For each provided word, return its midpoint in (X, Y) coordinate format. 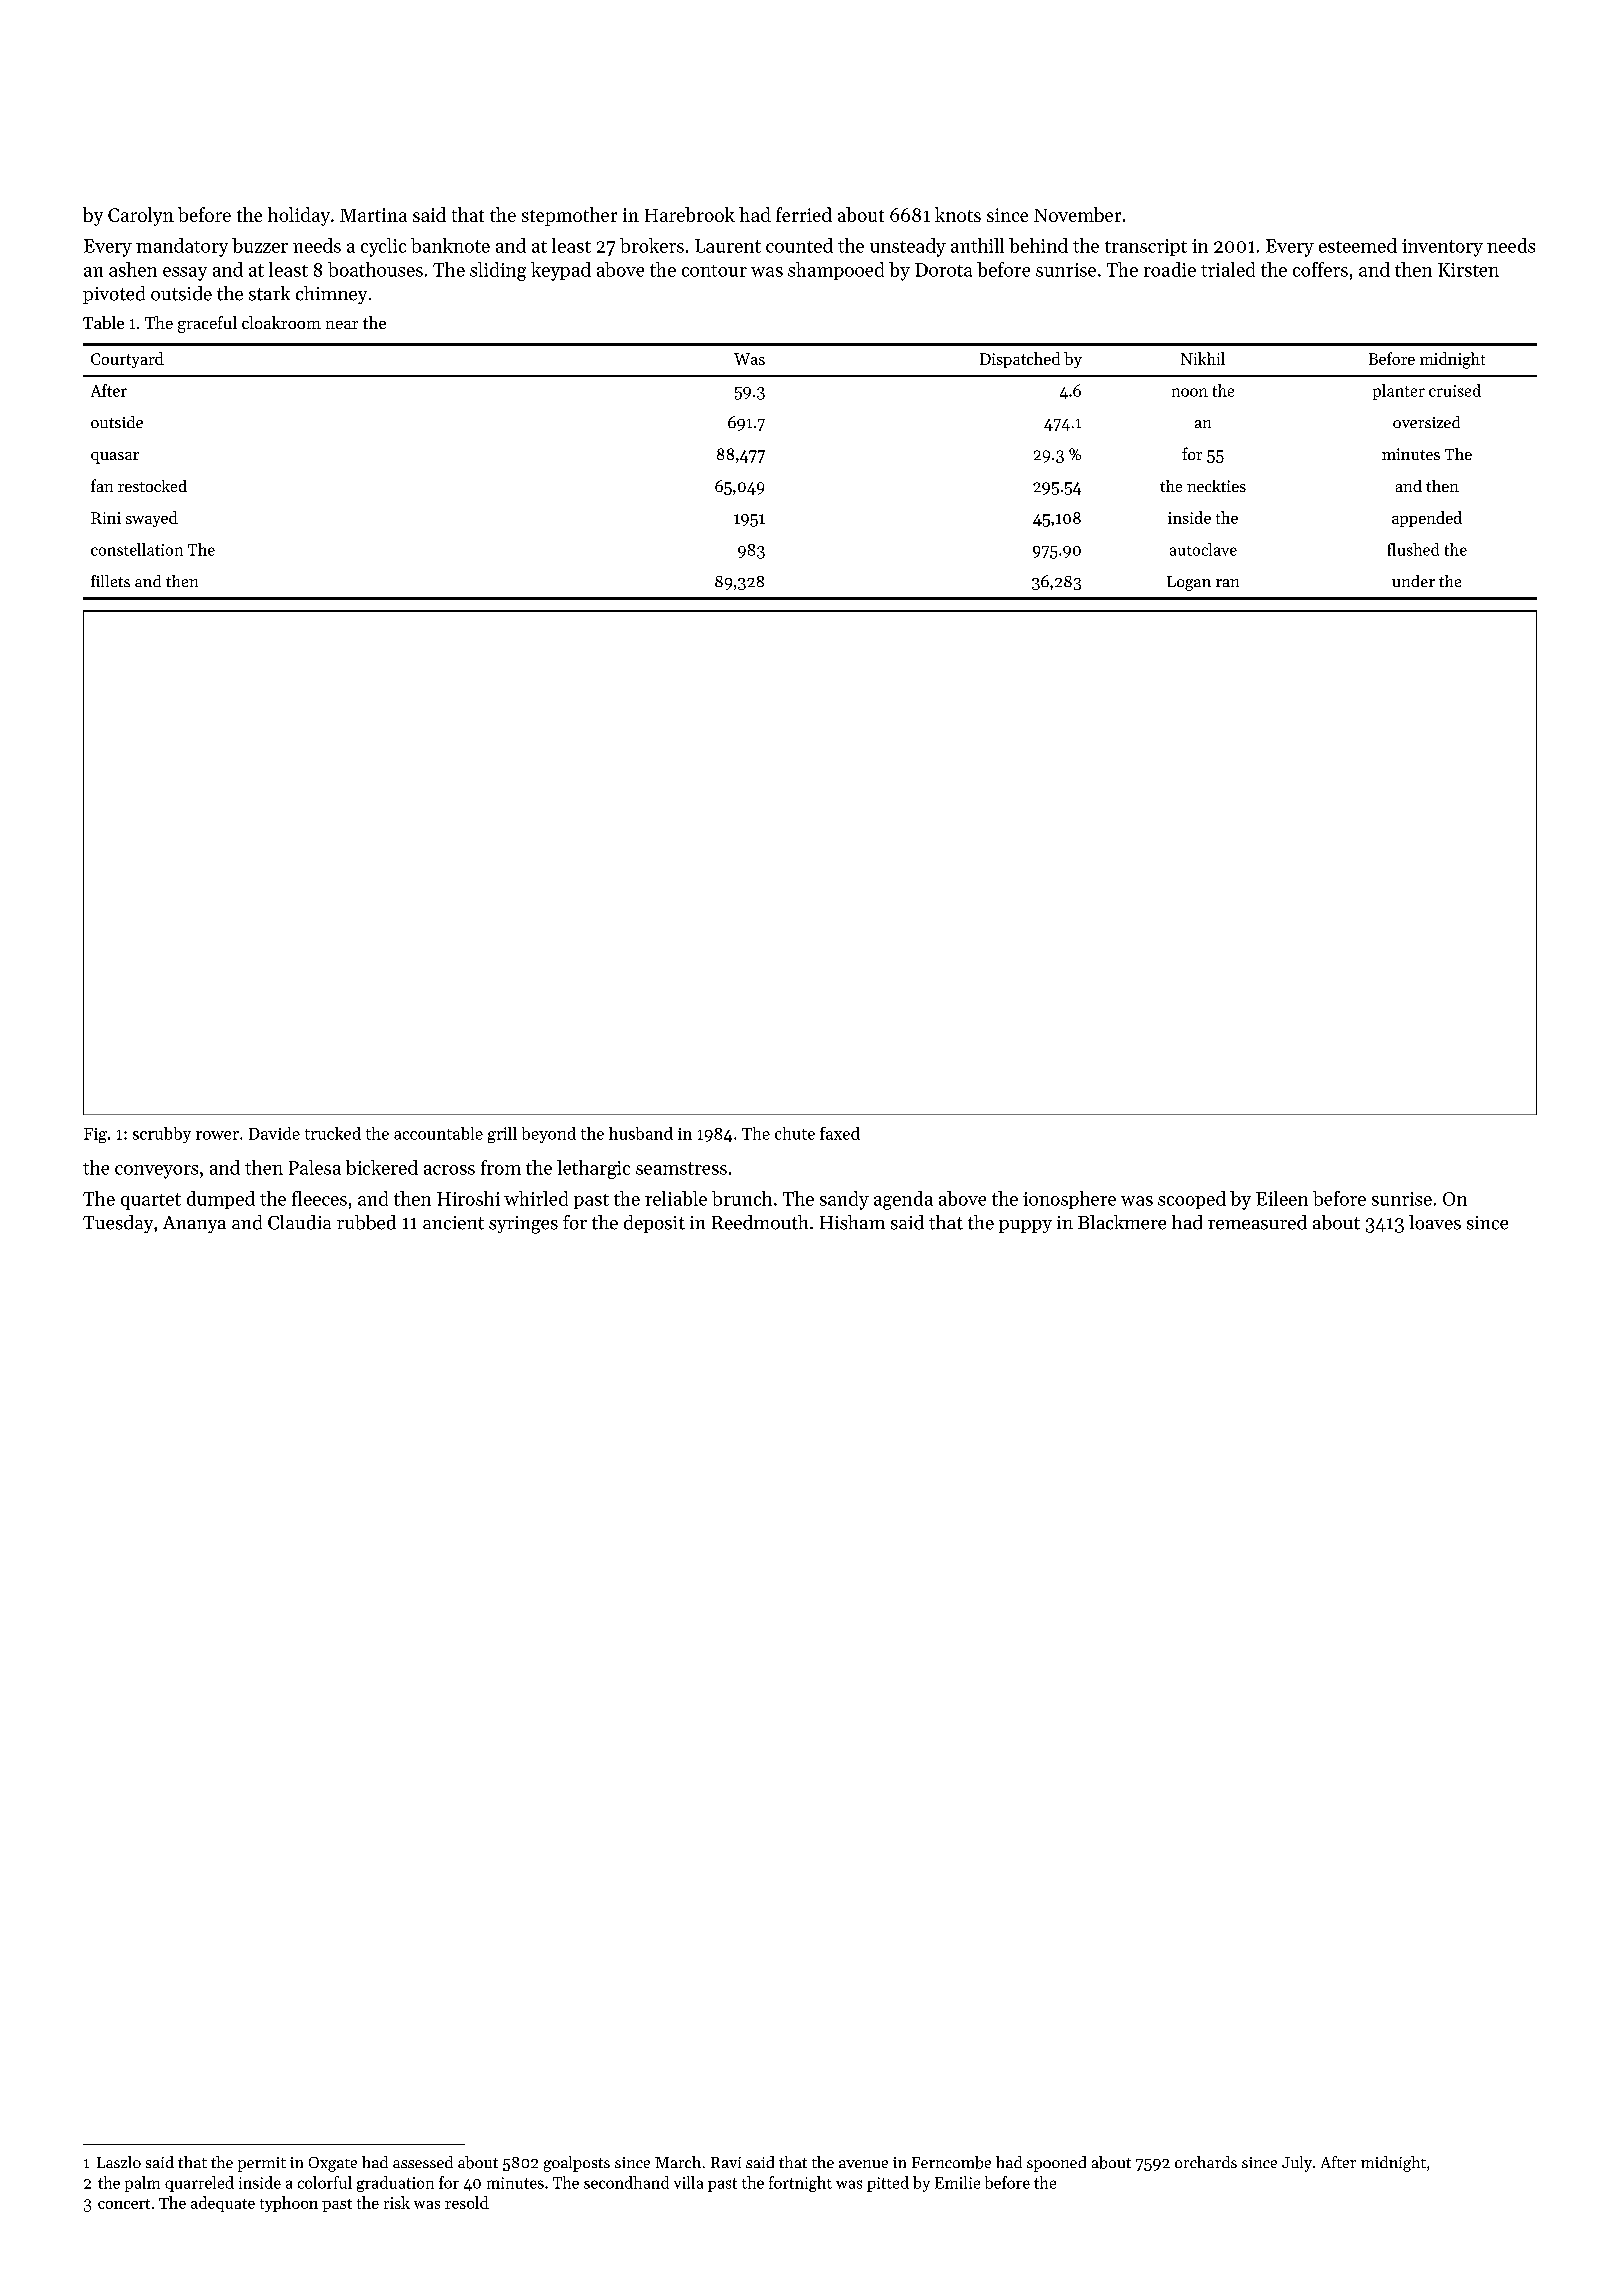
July (1297, 2164)
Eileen (1282, 1198)
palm (142, 2184)
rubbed (366, 1222)
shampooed (836, 271)
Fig (95, 1135)
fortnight (800, 2184)
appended (1427, 519)
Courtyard (127, 360)
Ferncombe (951, 2162)
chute (795, 1133)
